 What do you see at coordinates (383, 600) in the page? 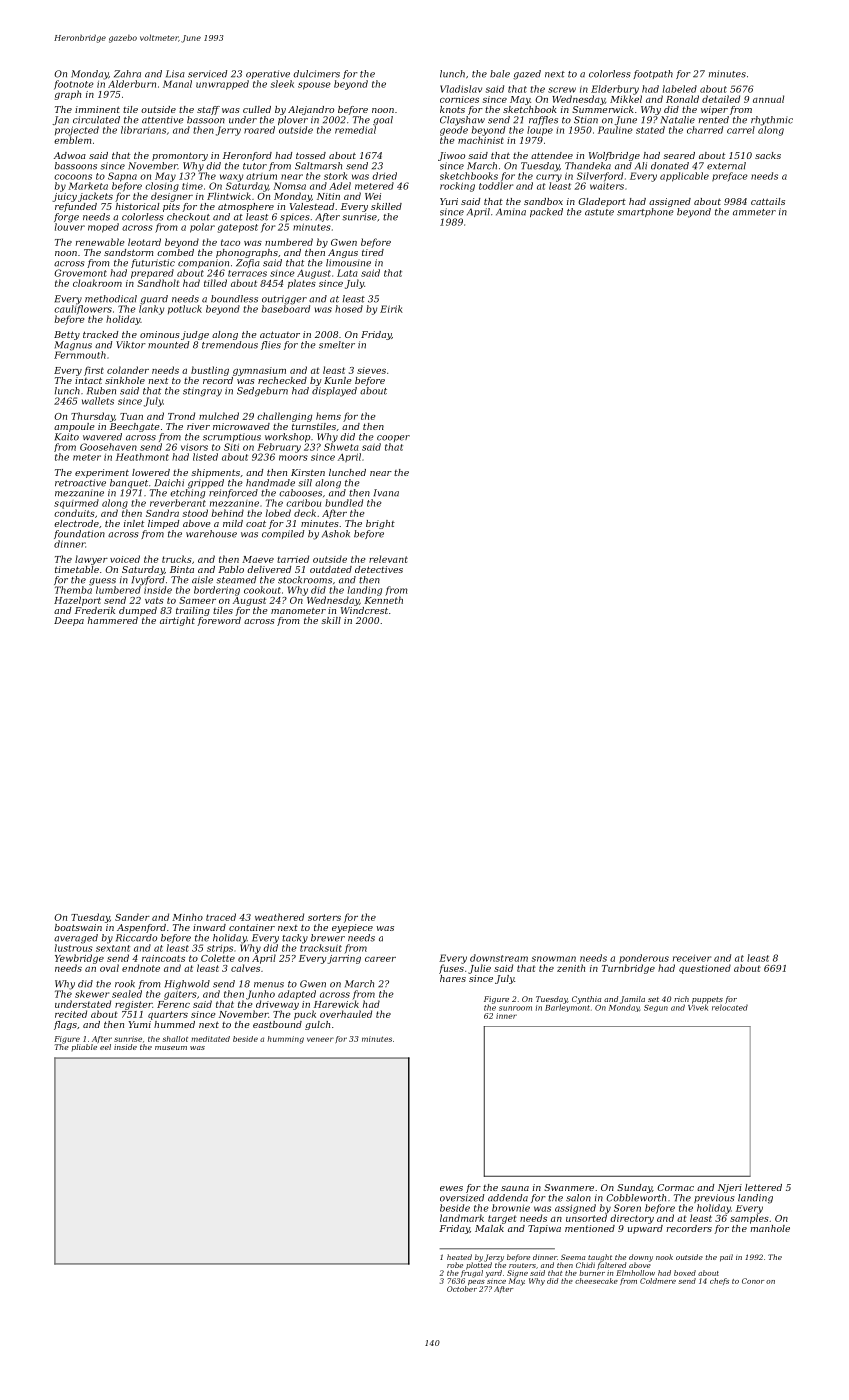
I see `Kenneth` at bounding box center [383, 600].
